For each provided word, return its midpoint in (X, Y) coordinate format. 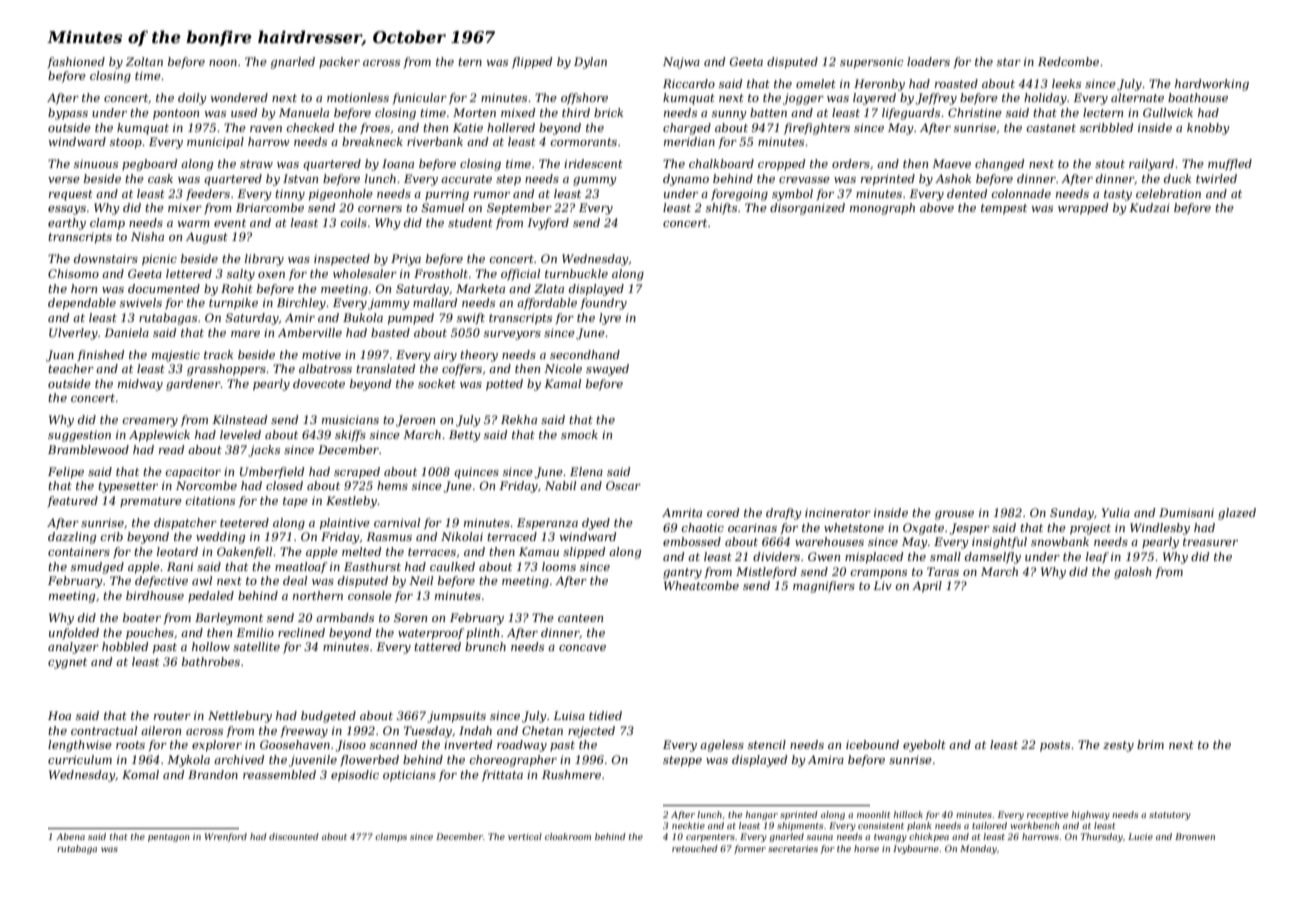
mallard (435, 302)
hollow (211, 646)
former (750, 849)
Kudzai (1149, 207)
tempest (1004, 209)
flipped (532, 63)
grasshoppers (226, 370)
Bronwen (1195, 836)
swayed (607, 370)
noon (223, 63)
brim (1150, 744)
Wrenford (226, 837)
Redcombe (1068, 61)
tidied (605, 715)
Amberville (310, 332)
